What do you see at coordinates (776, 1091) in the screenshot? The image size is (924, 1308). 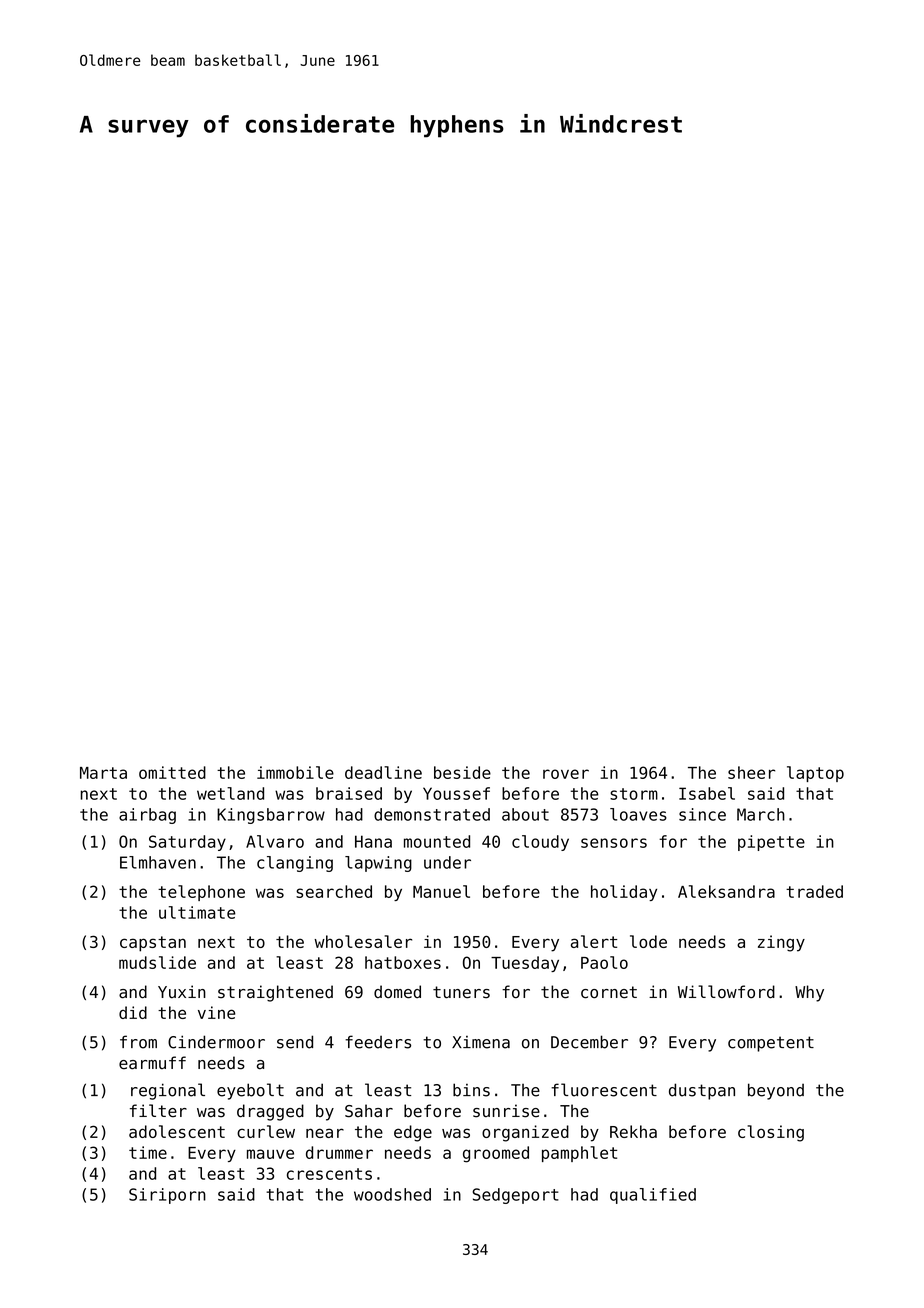 I see `beyond` at bounding box center [776, 1091].
